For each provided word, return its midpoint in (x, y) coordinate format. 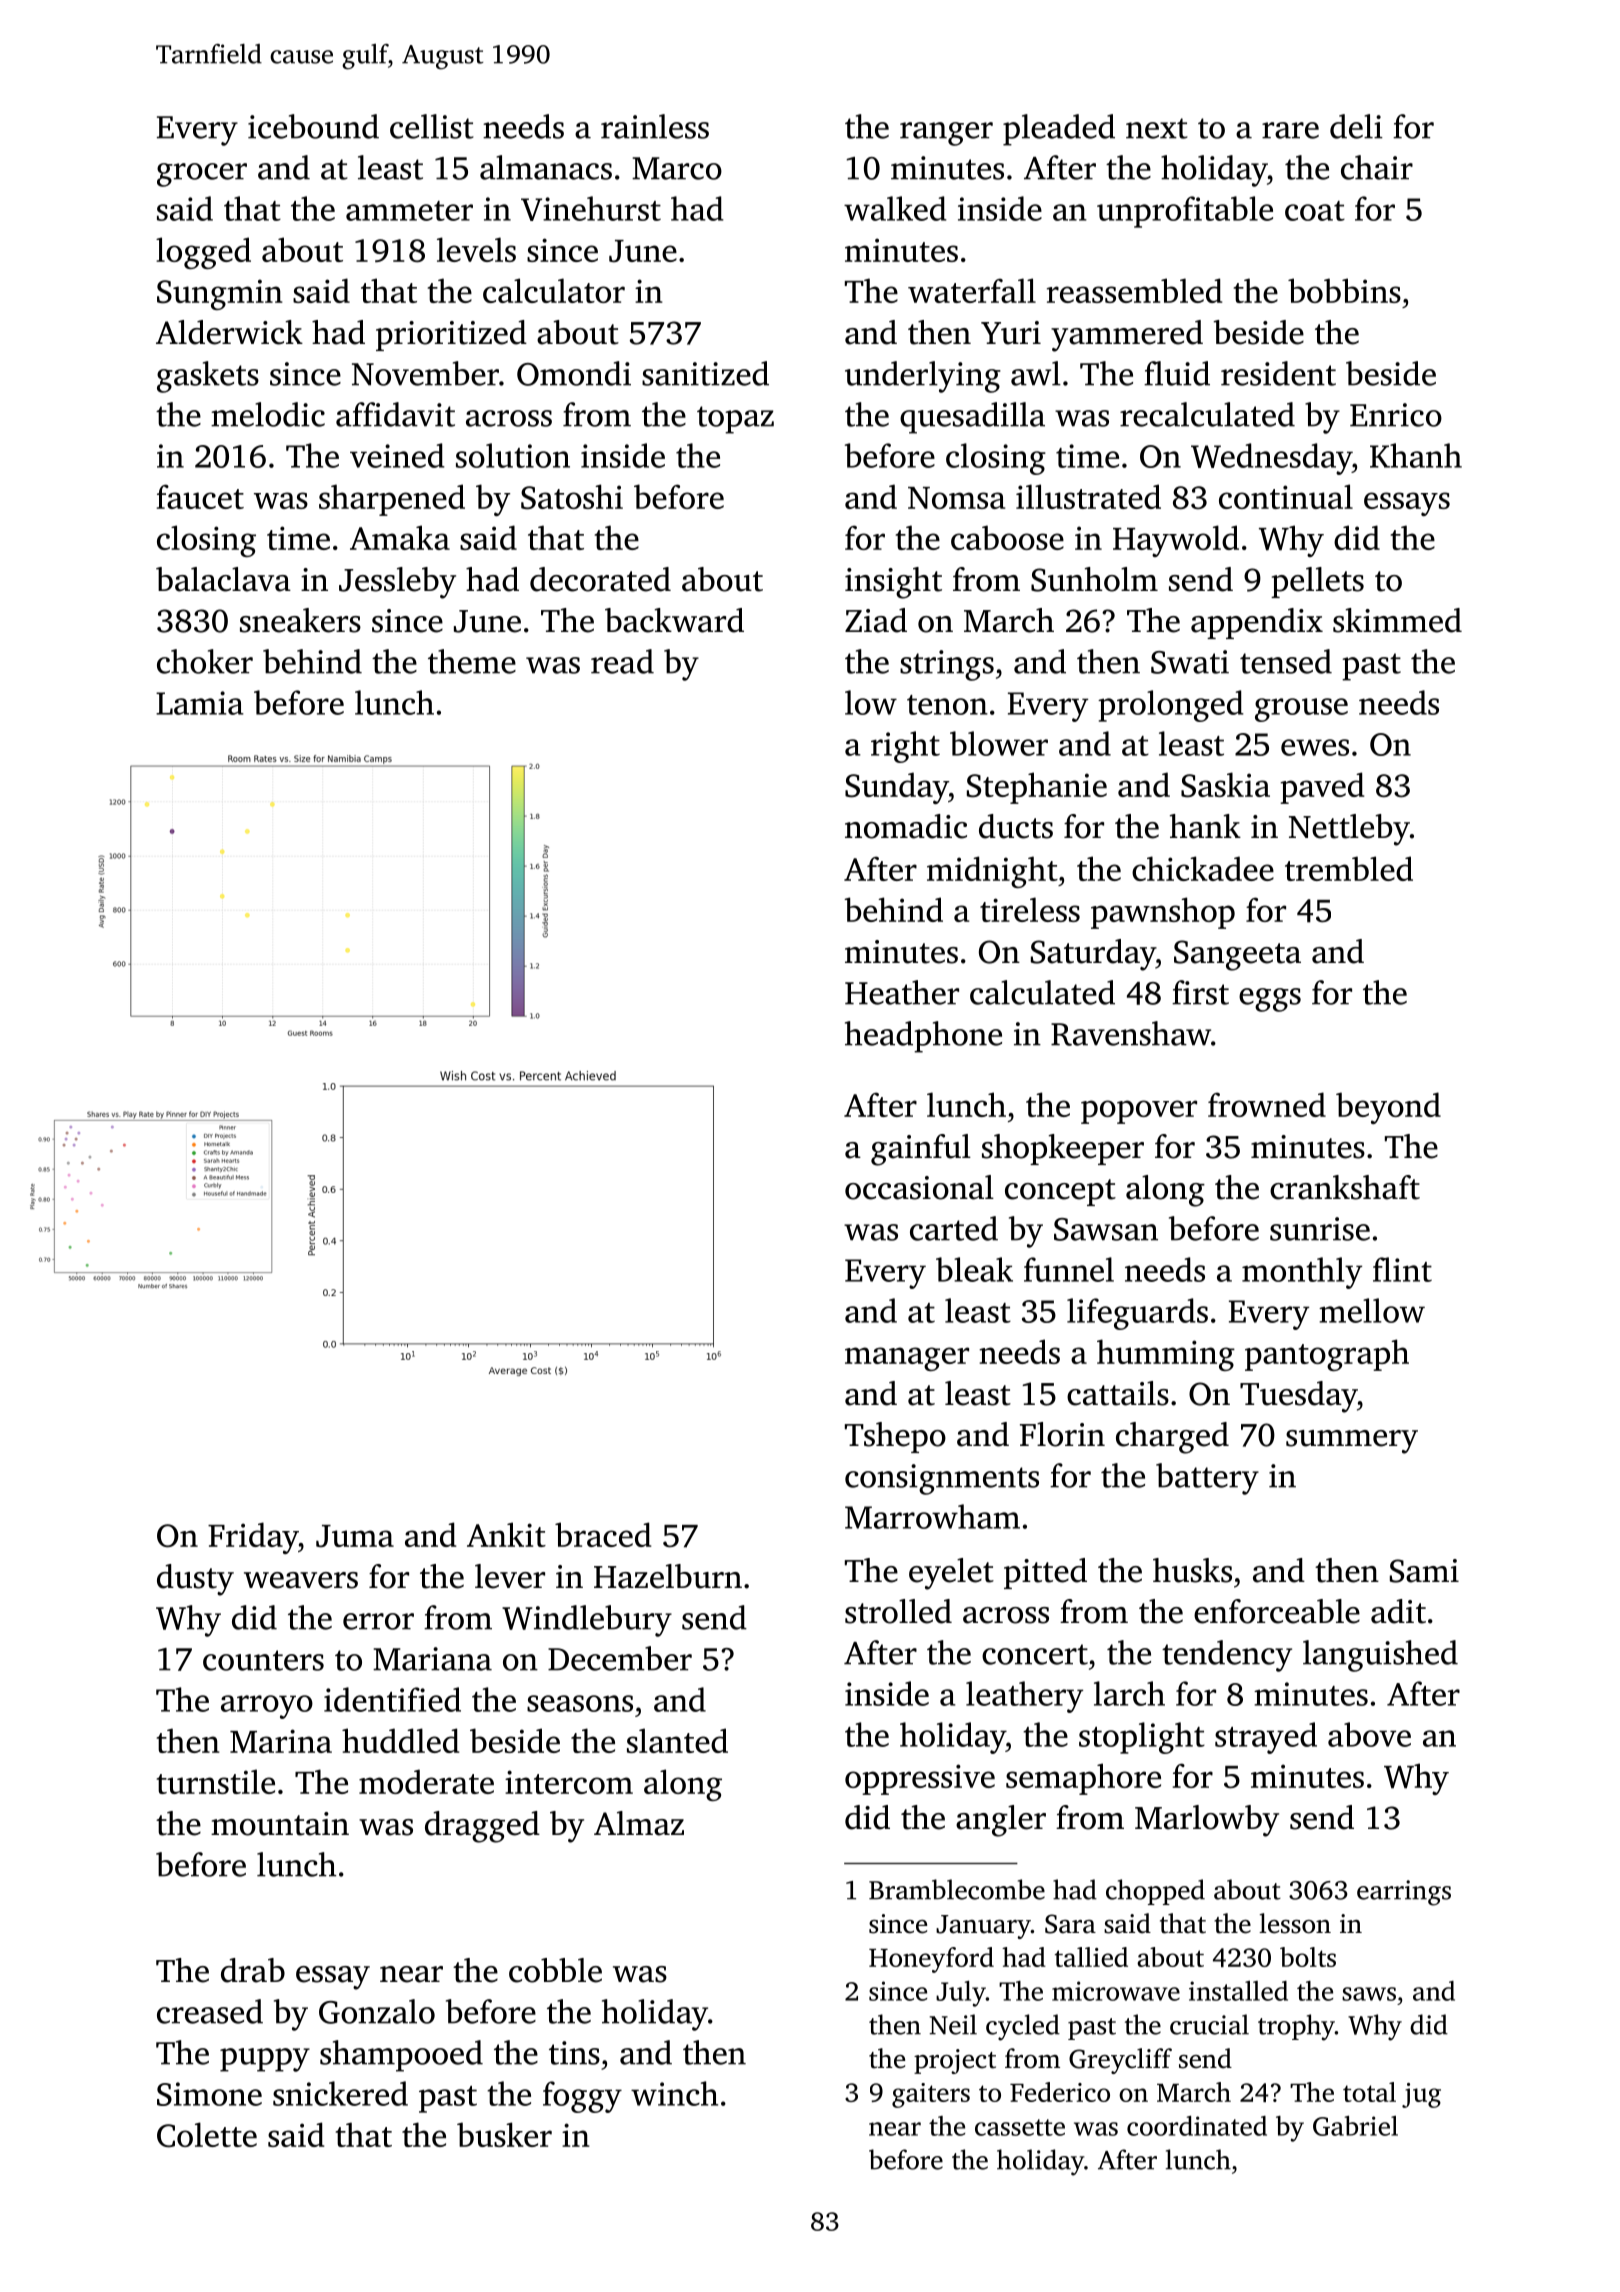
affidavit (395, 414)
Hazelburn (668, 1576)
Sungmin (220, 294)
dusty (195, 1580)
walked (895, 208)
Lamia (200, 703)
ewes (1315, 747)
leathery (1024, 1697)
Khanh (1416, 455)
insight (893, 583)
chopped (1155, 1892)
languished (1380, 1656)
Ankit (506, 1534)
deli (1356, 126)
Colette (207, 2135)
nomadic (906, 826)
